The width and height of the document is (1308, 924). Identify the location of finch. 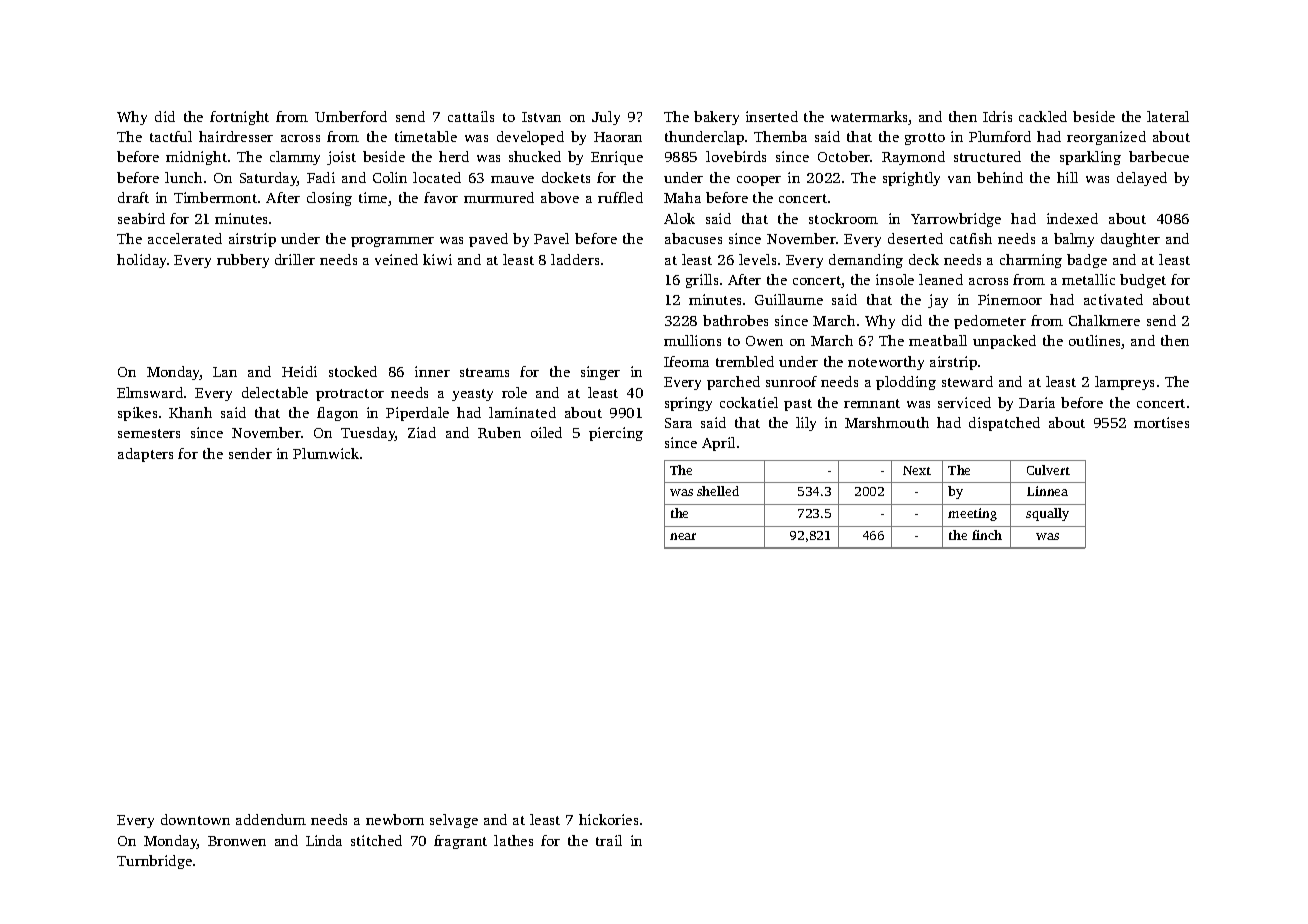
(987, 535).
